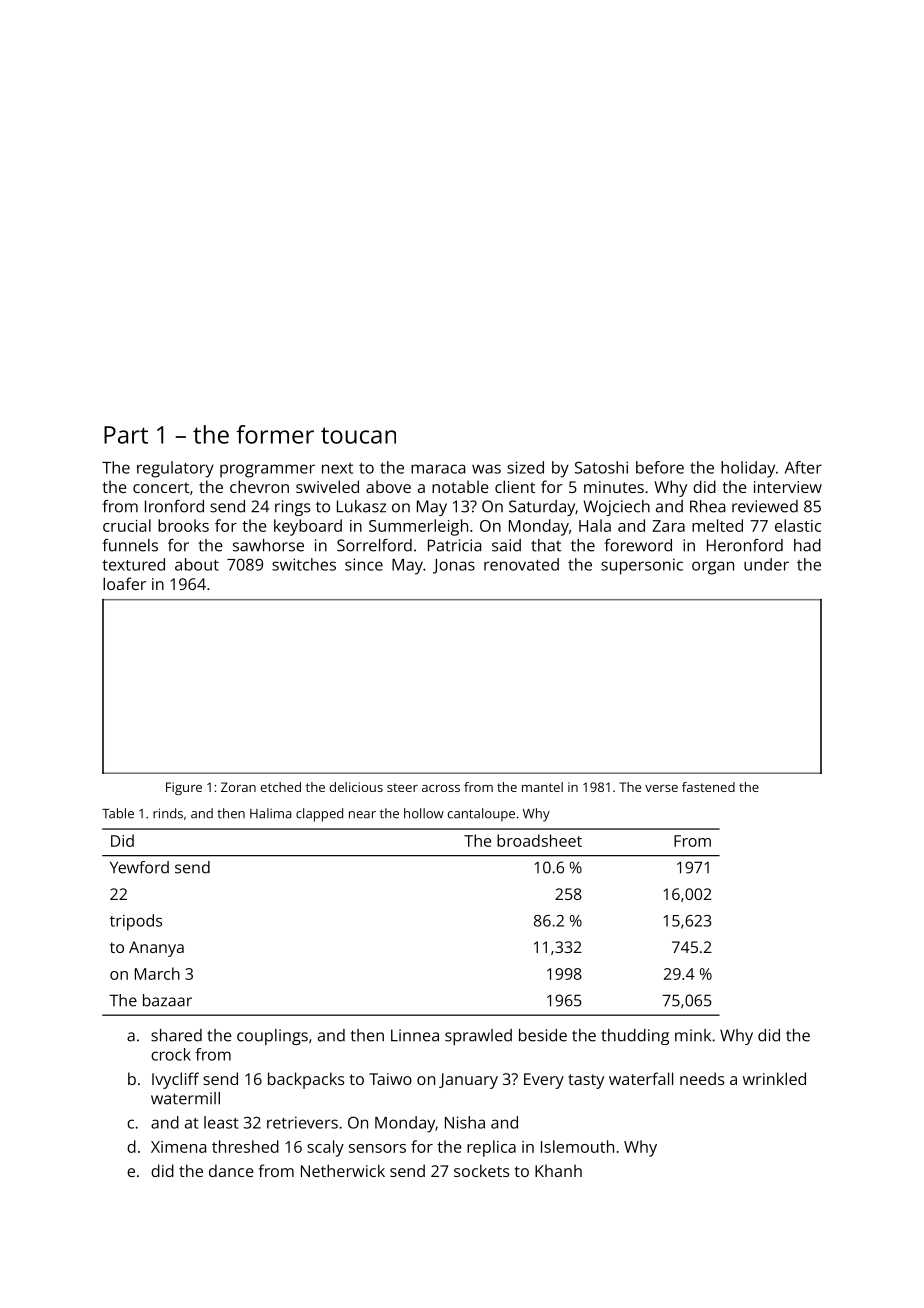 The height and width of the screenshot is (1308, 924). Describe the element at coordinates (745, 545) in the screenshot. I see `Heronford` at that location.
